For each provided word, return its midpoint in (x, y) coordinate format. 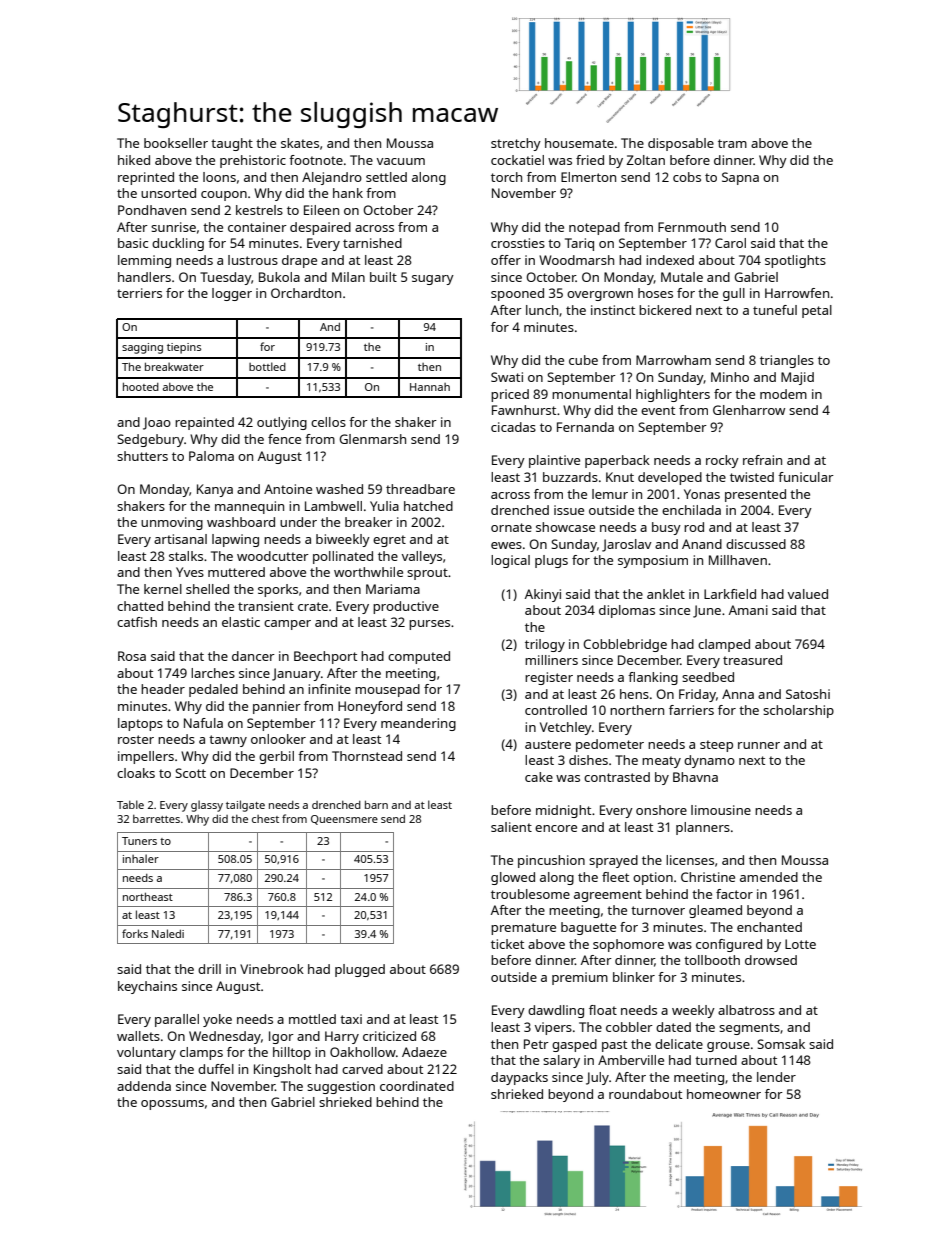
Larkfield (730, 594)
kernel (163, 589)
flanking (653, 678)
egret (389, 541)
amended (769, 877)
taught (232, 144)
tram (732, 143)
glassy (207, 806)
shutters (142, 456)
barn (376, 804)
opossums (172, 1105)
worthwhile (368, 572)
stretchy (516, 144)
